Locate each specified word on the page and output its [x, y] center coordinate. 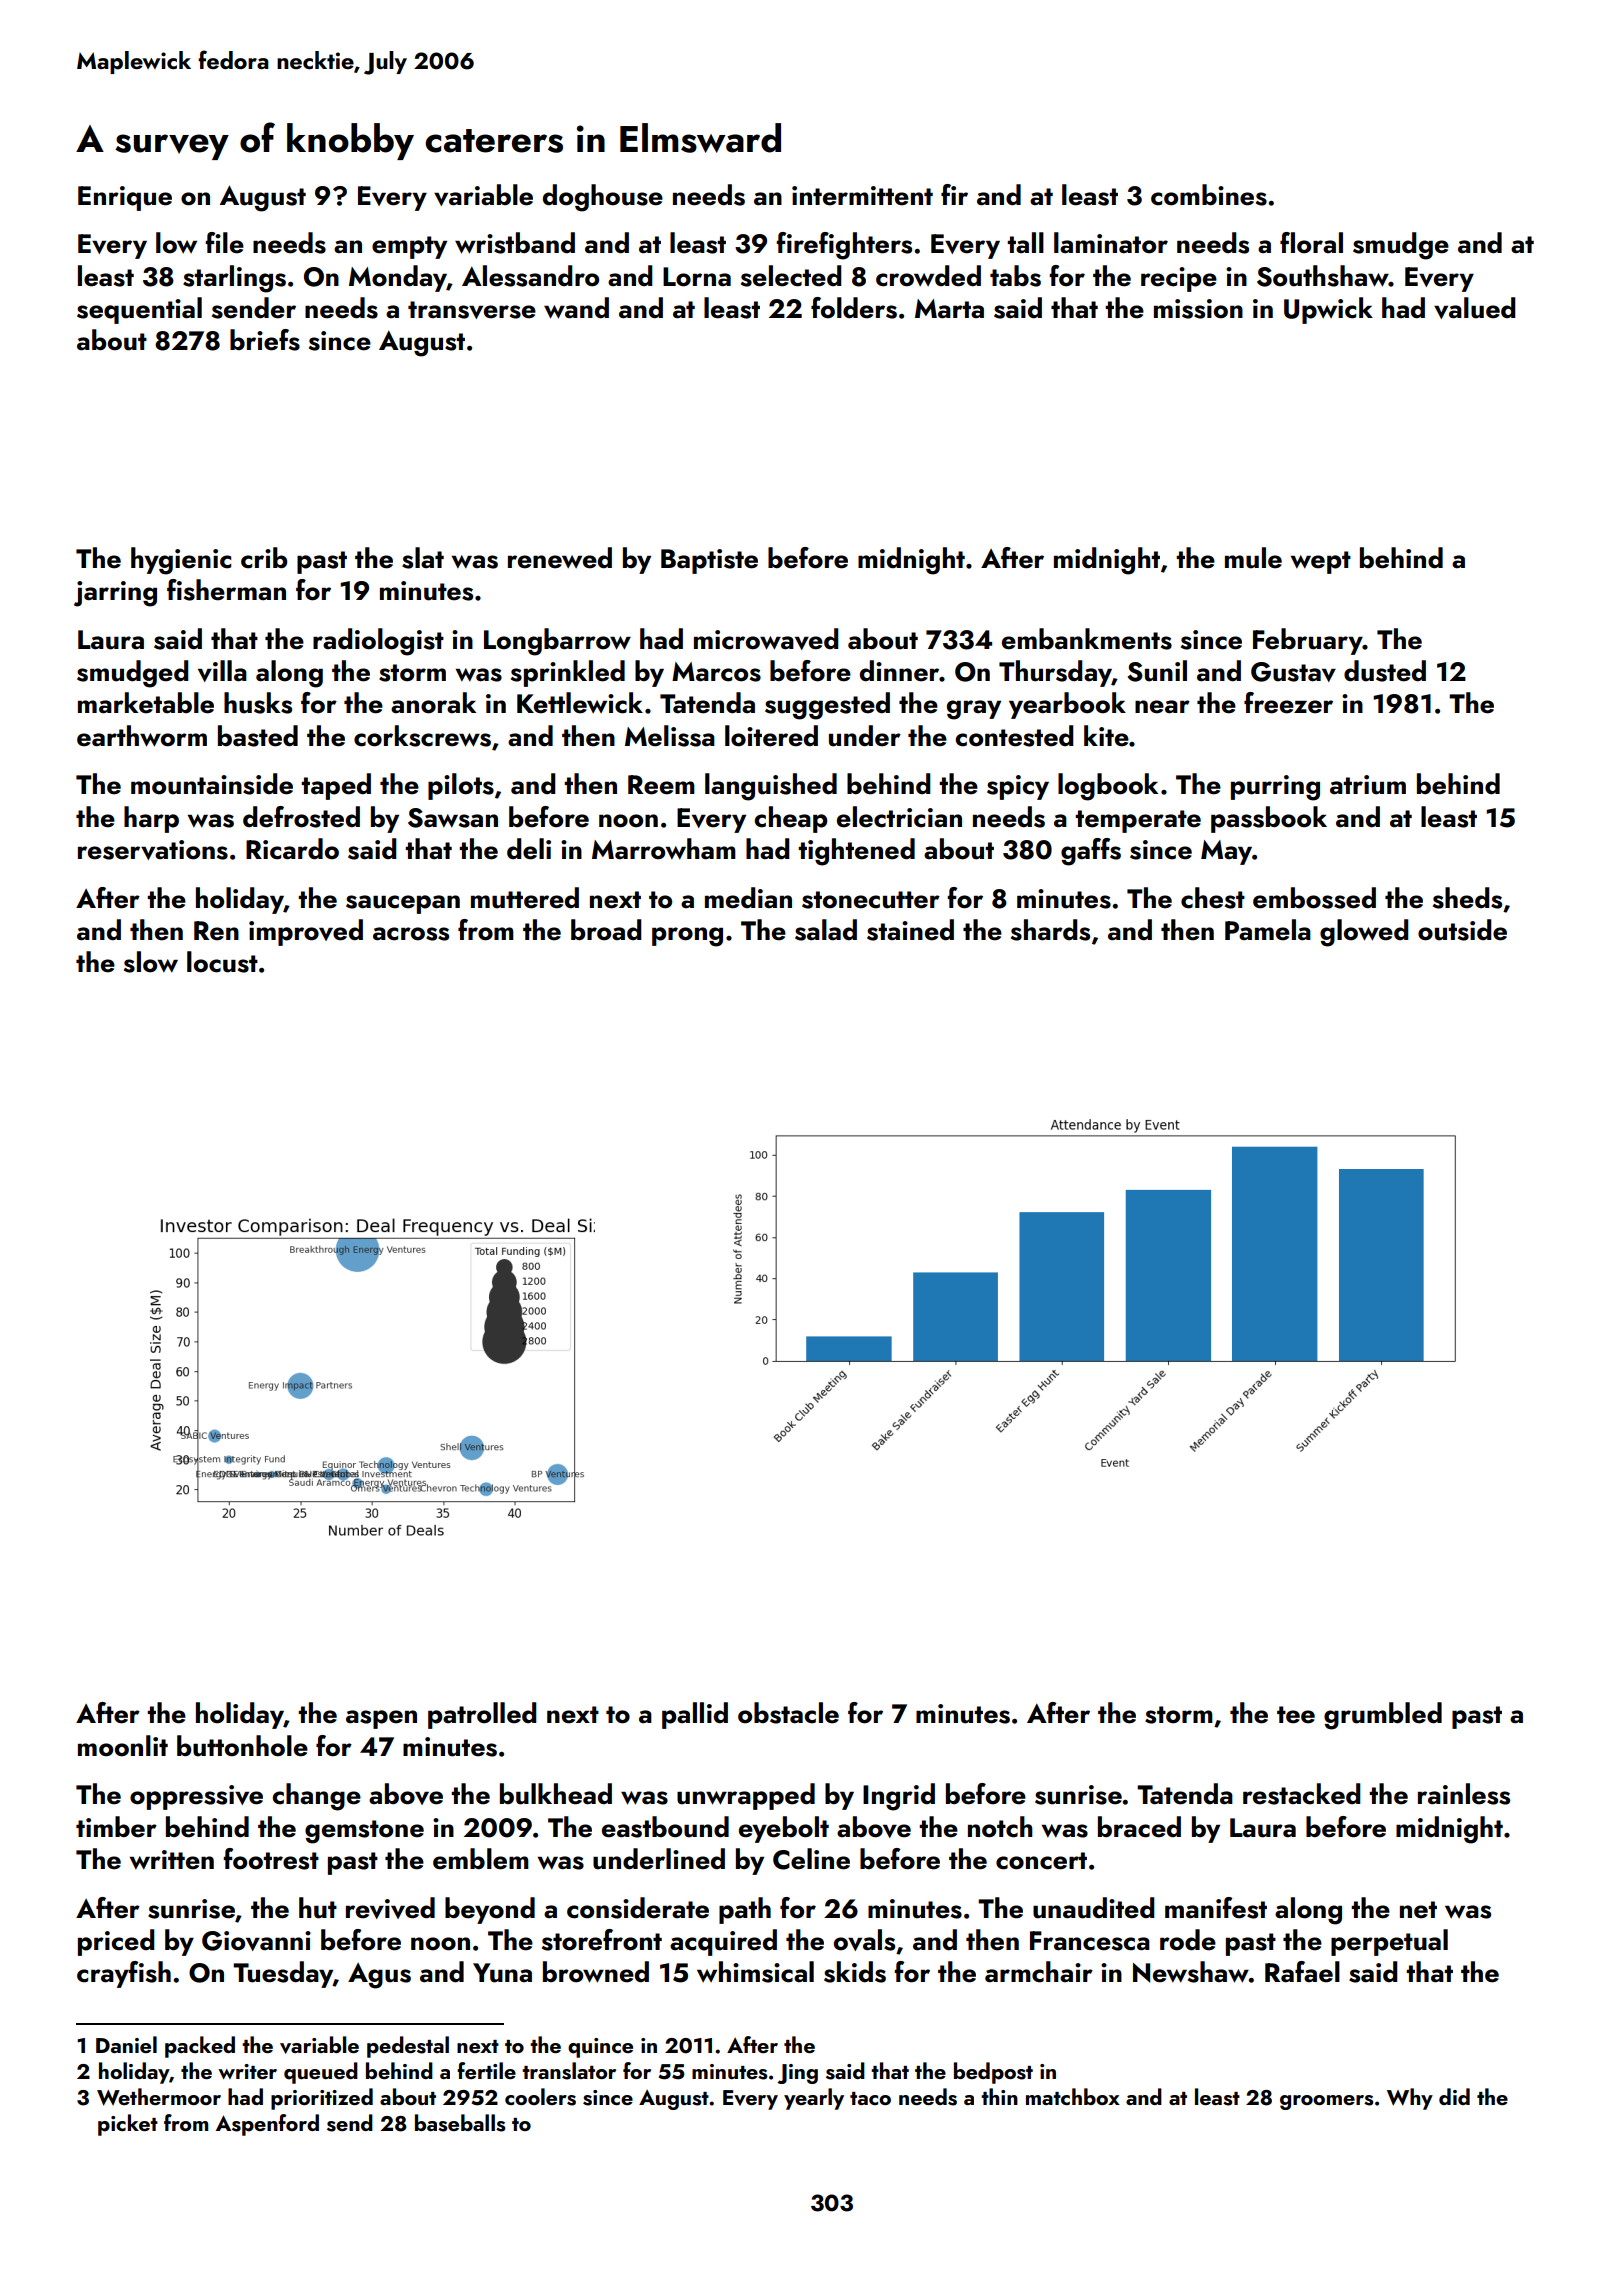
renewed [560, 558]
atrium [1368, 785]
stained [910, 930]
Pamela [1268, 930]
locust [222, 962]
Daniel [126, 2044]
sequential [139, 310]
